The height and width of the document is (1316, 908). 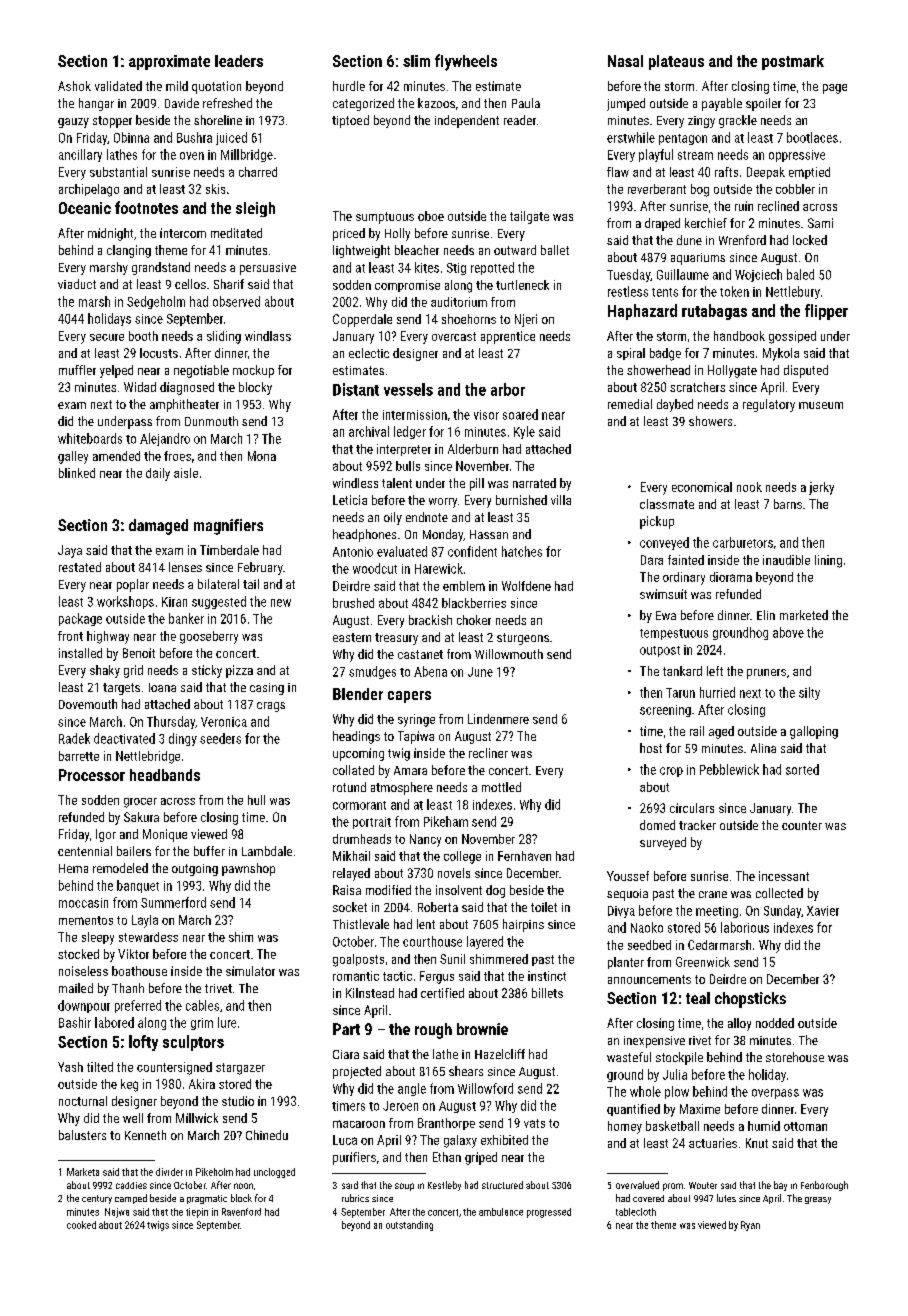 What do you see at coordinates (630, 404) in the document?
I see `remedial` at bounding box center [630, 404].
